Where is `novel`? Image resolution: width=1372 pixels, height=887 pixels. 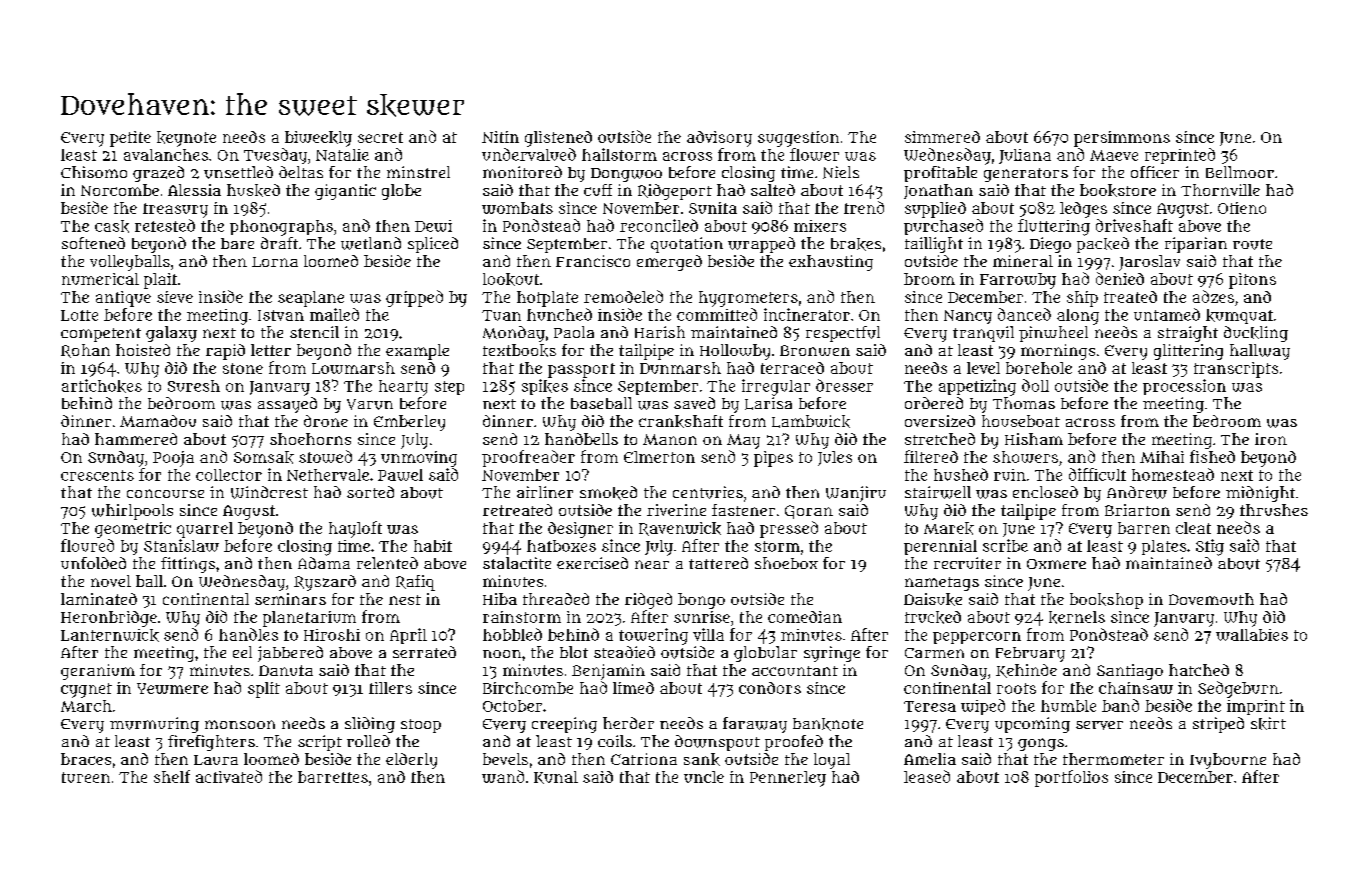 novel is located at coordinates (111, 581).
